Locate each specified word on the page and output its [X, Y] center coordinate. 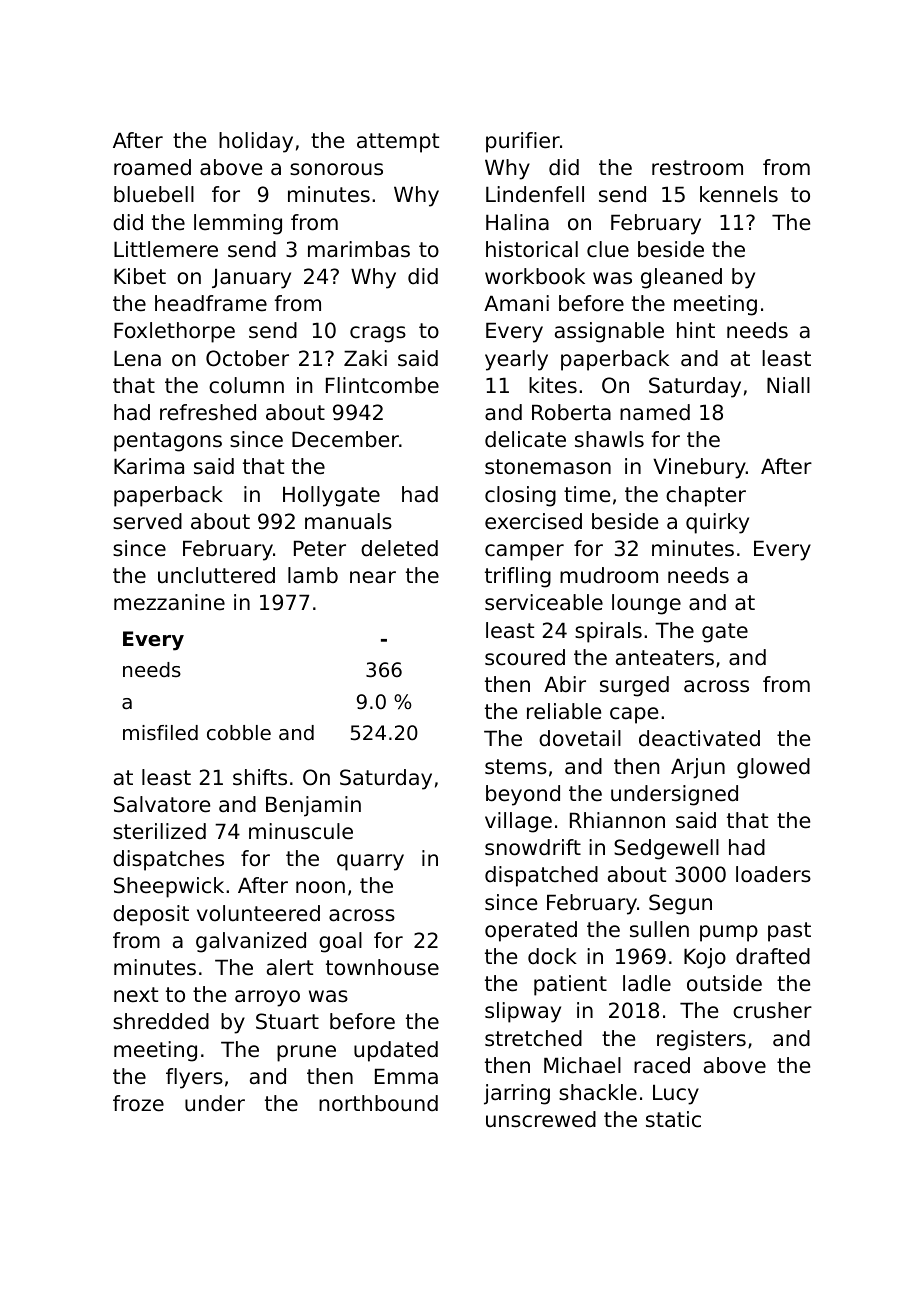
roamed [152, 167]
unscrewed [541, 1119]
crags [378, 334]
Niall [788, 385]
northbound [378, 1103]
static [673, 1119]
